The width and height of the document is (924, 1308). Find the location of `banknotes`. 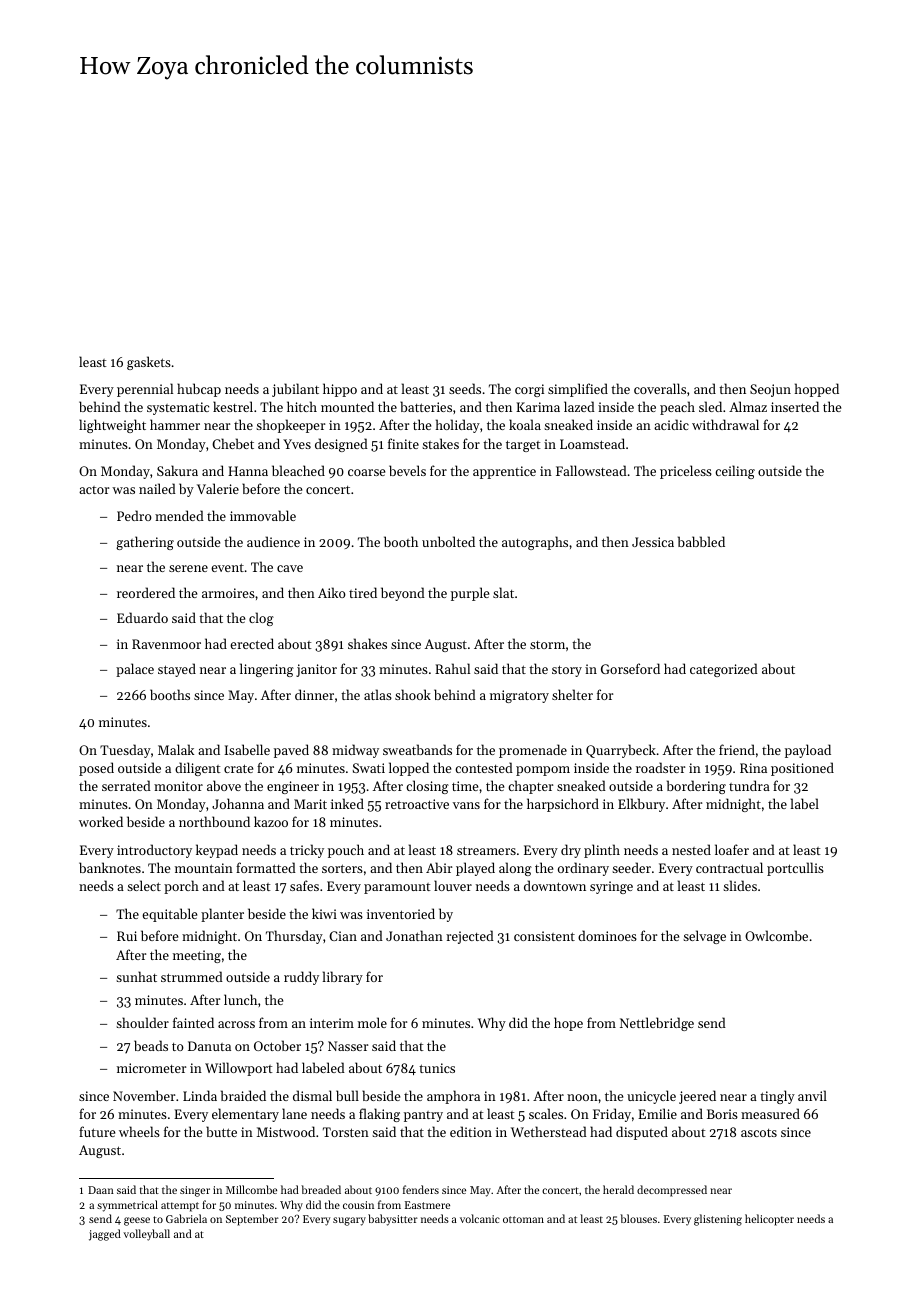

banknotes is located at coordinates (110, 867).
